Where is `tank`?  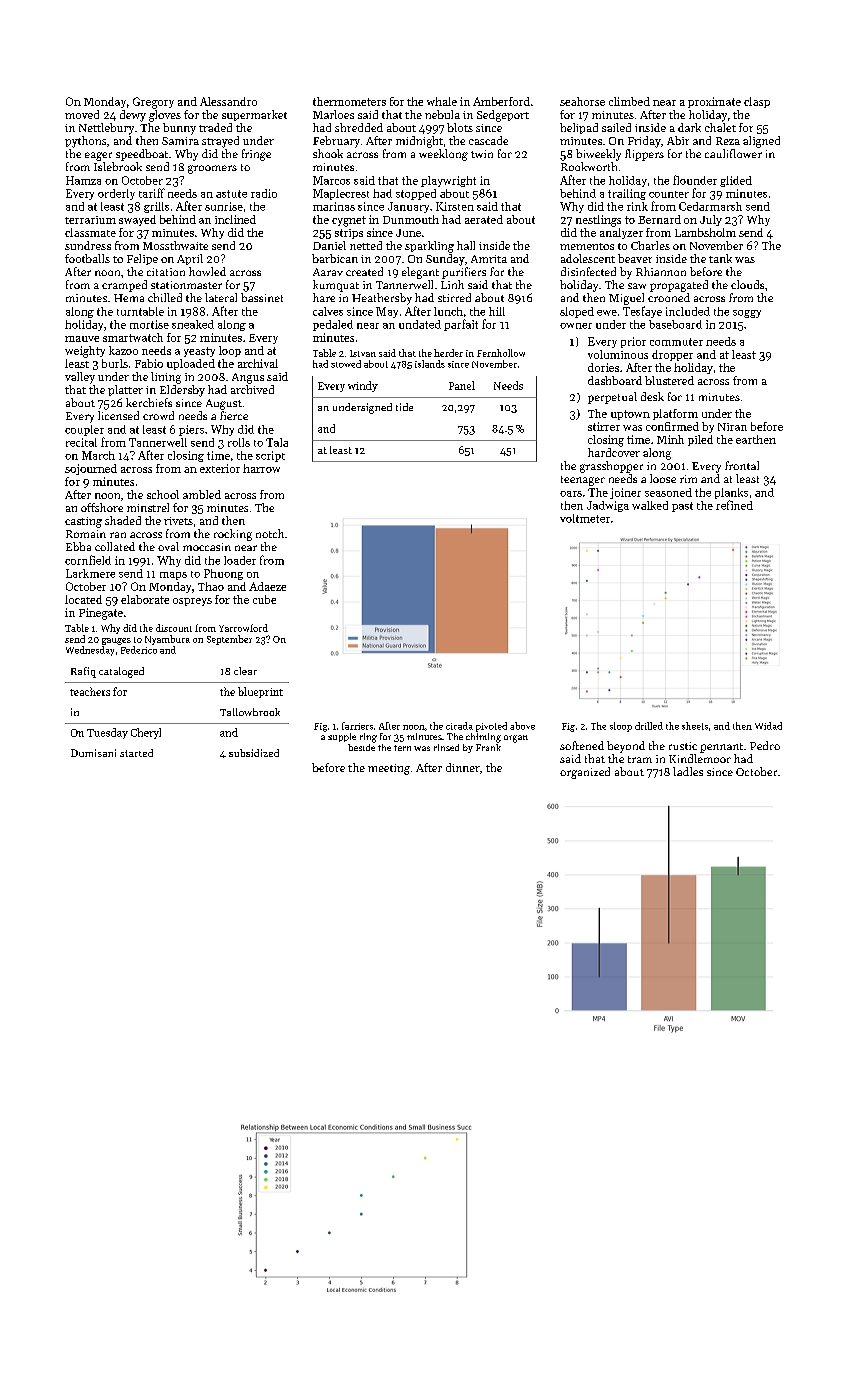
tank is located at coordinates (720, 258).
